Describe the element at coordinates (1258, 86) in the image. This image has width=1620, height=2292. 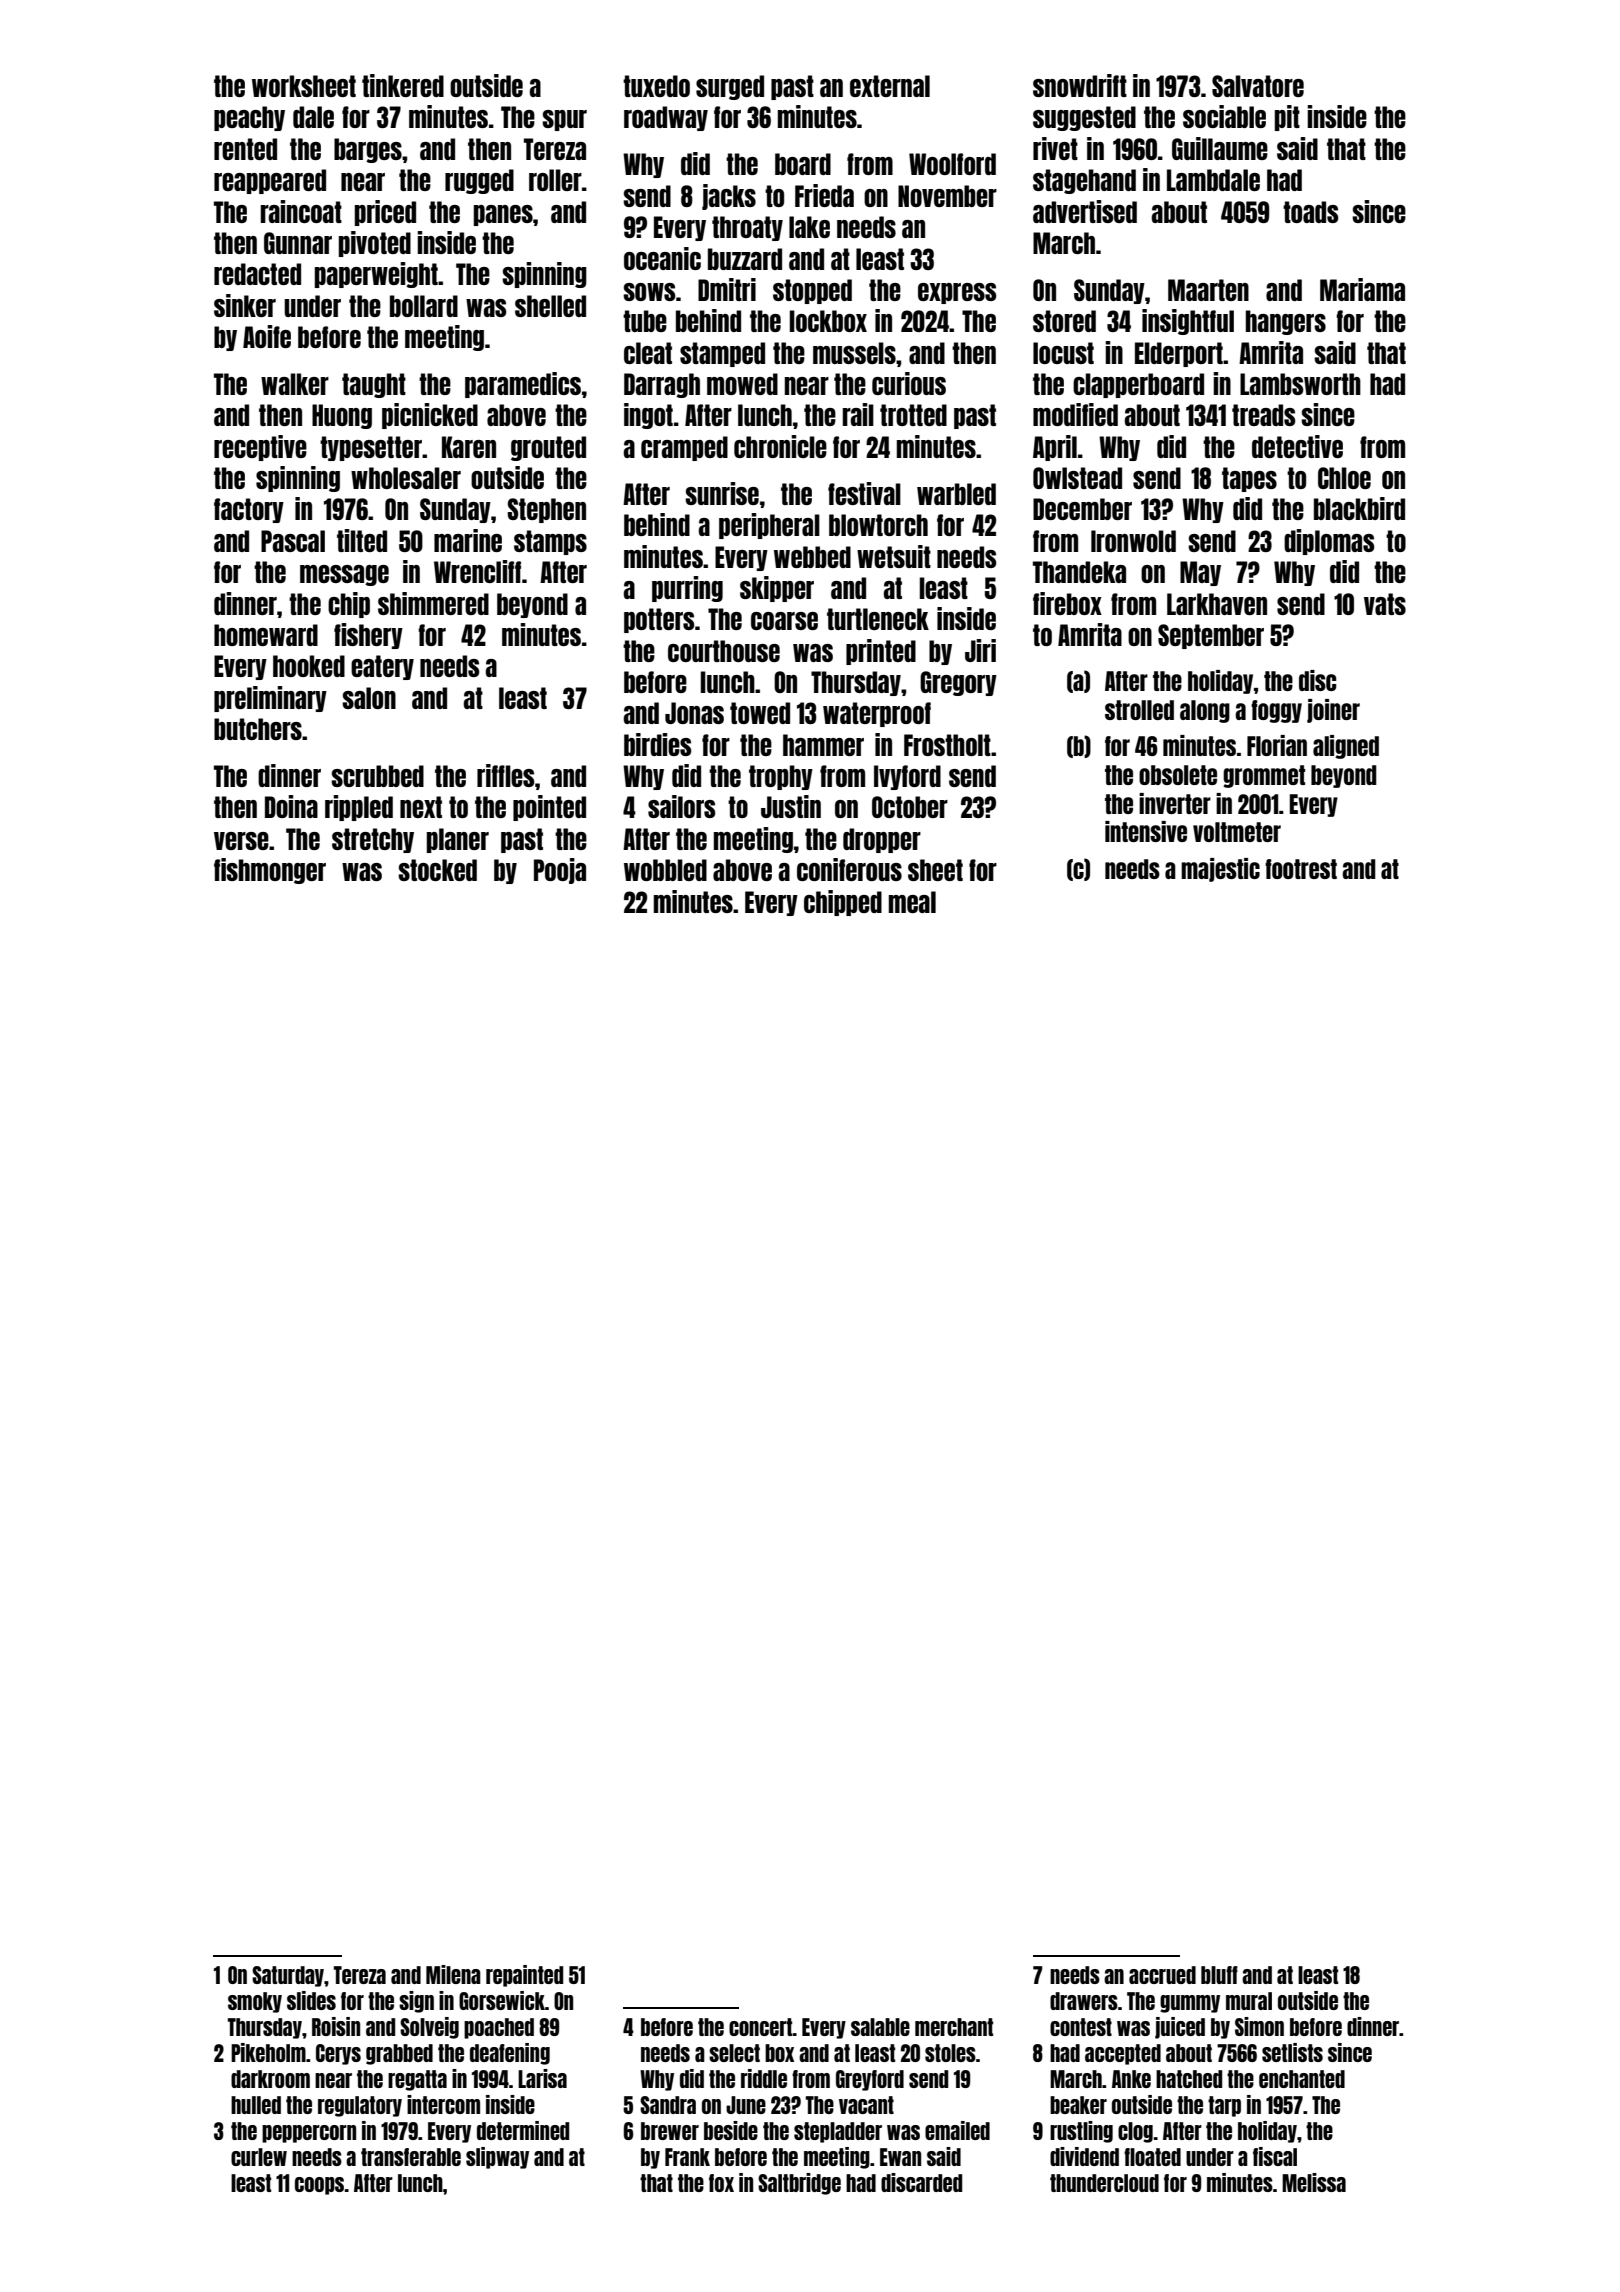
I see `Salvatore` at that location.
